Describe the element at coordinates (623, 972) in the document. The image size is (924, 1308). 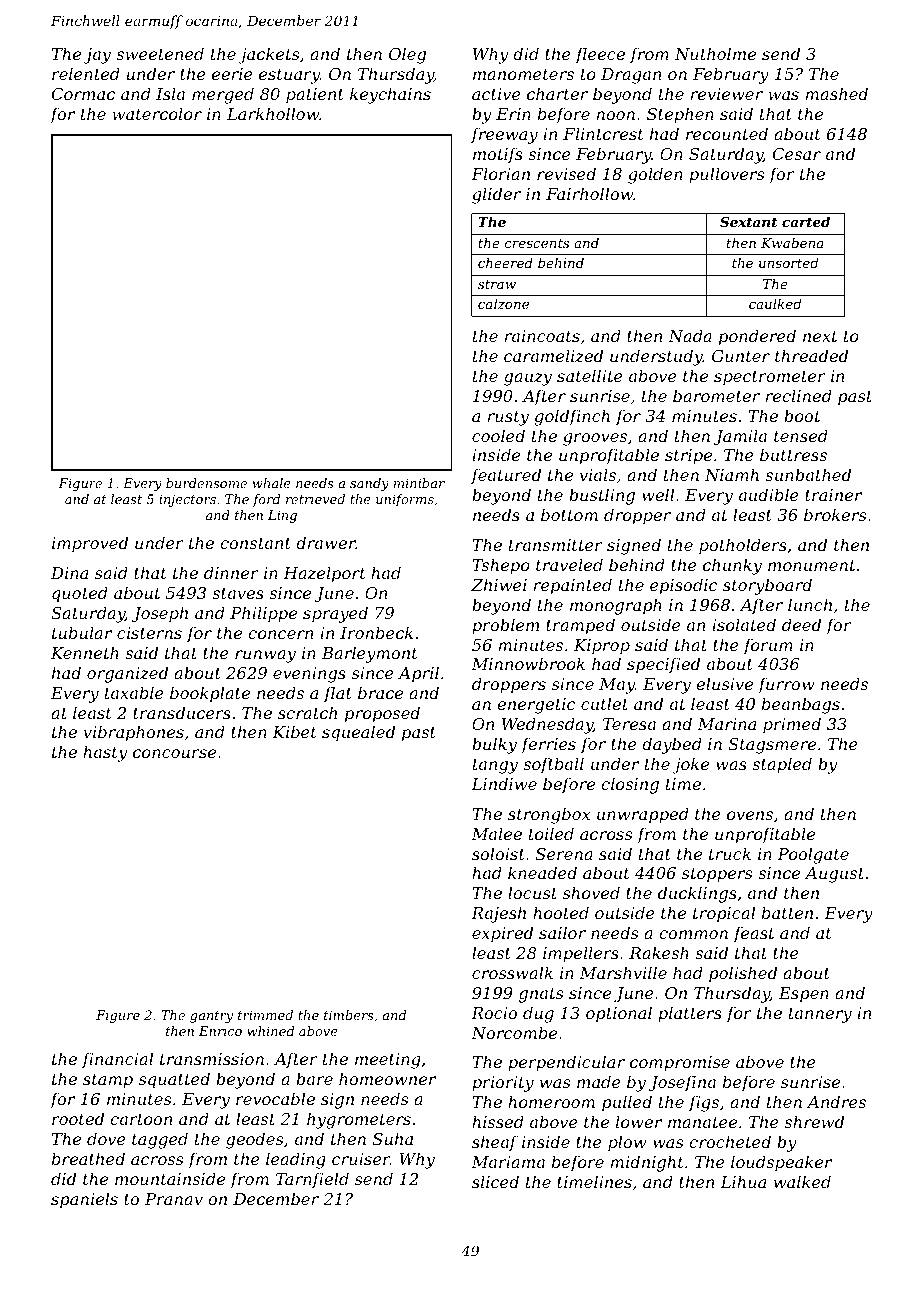
I see `Marshville` at that location.
